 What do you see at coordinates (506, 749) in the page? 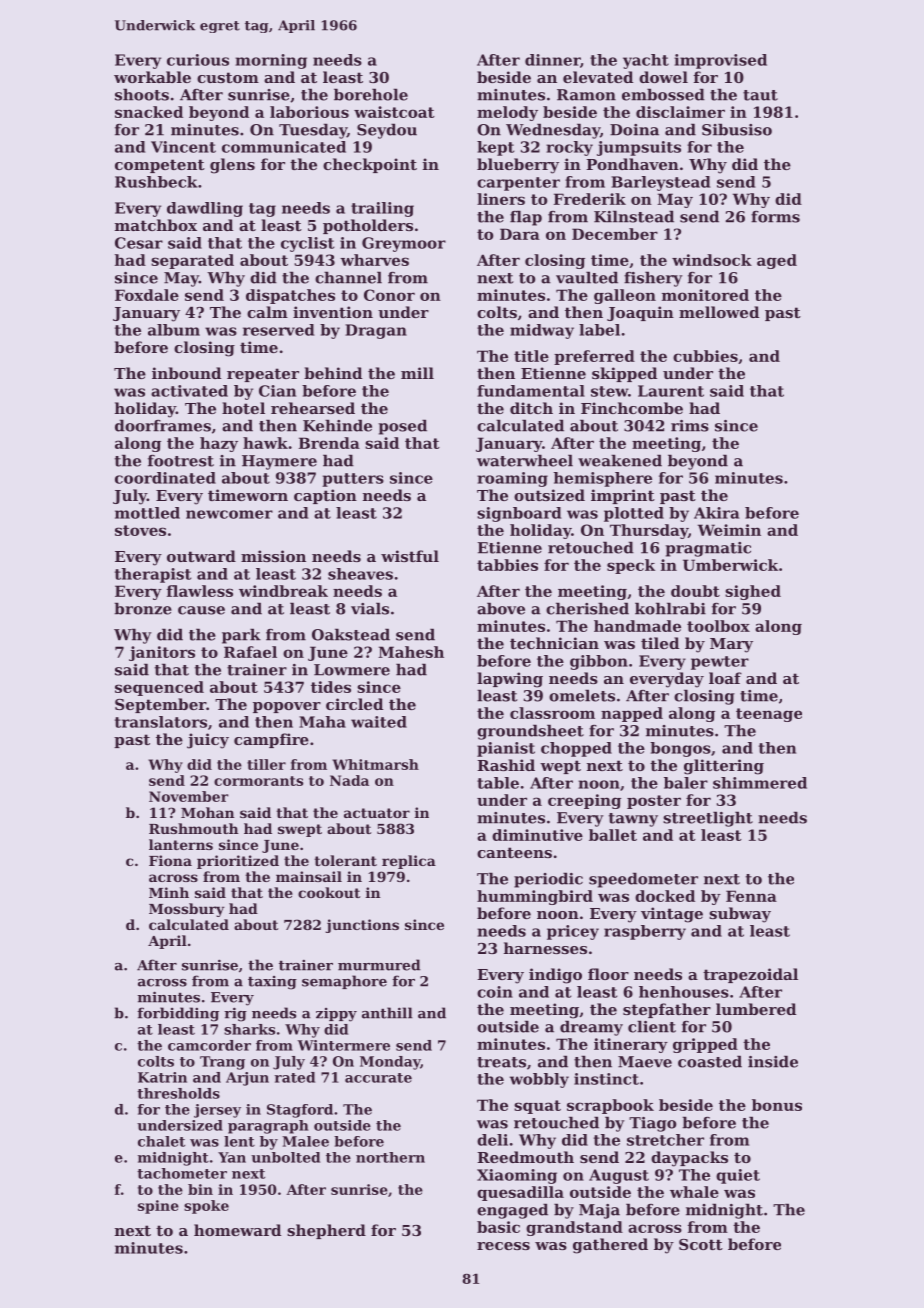
I see `pianist` at bounding box center [506, 749].
